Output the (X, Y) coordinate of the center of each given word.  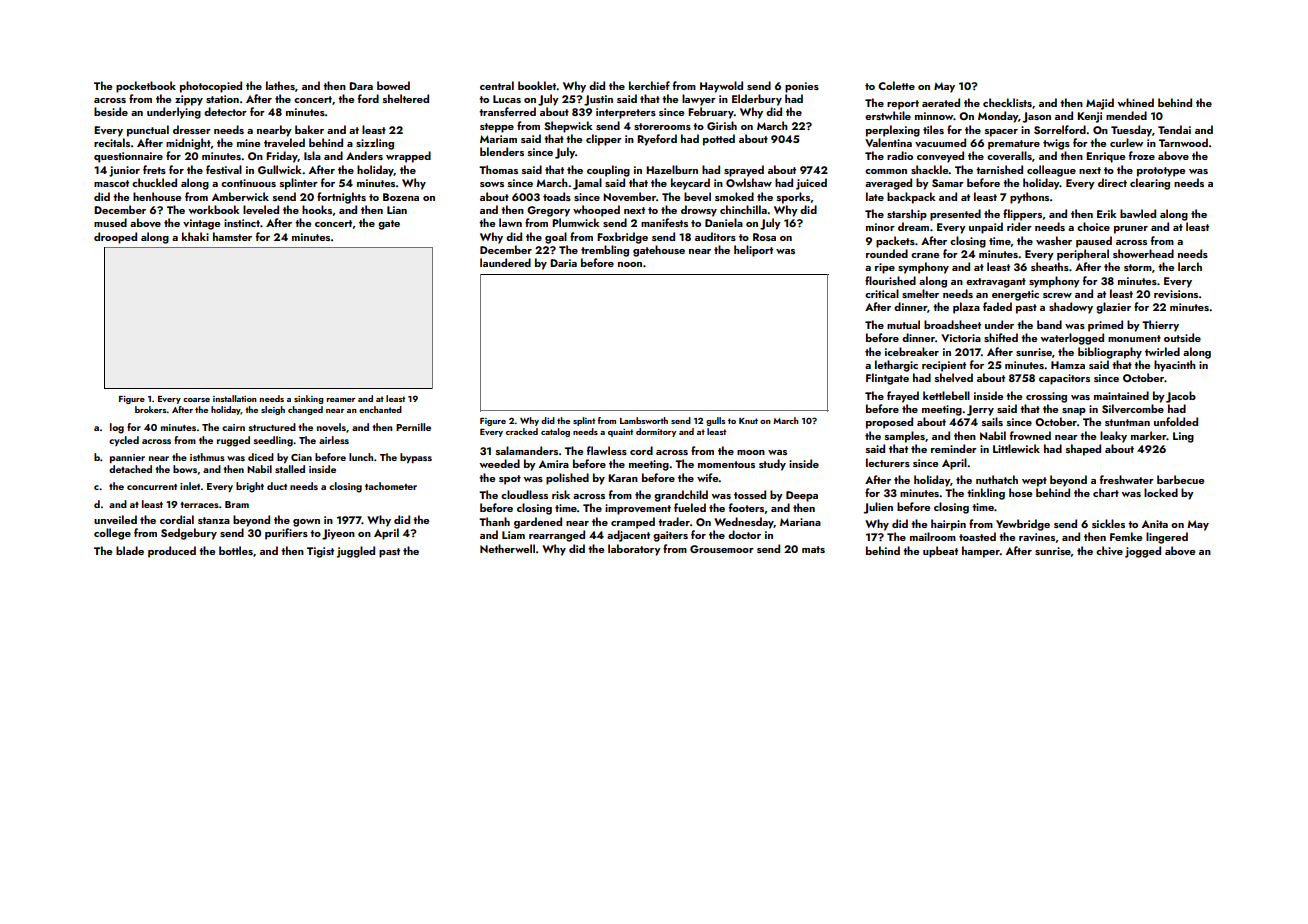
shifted (1001, 337)
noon (630, 264)
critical (882, 293)
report (903, 105)
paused (1094, 242)
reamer (341, 400)
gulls (715, 421)
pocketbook (146, 87)
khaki (195, 236)
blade (130, 550)
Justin (598, 100)
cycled (124, 441)
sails (992, 421)
